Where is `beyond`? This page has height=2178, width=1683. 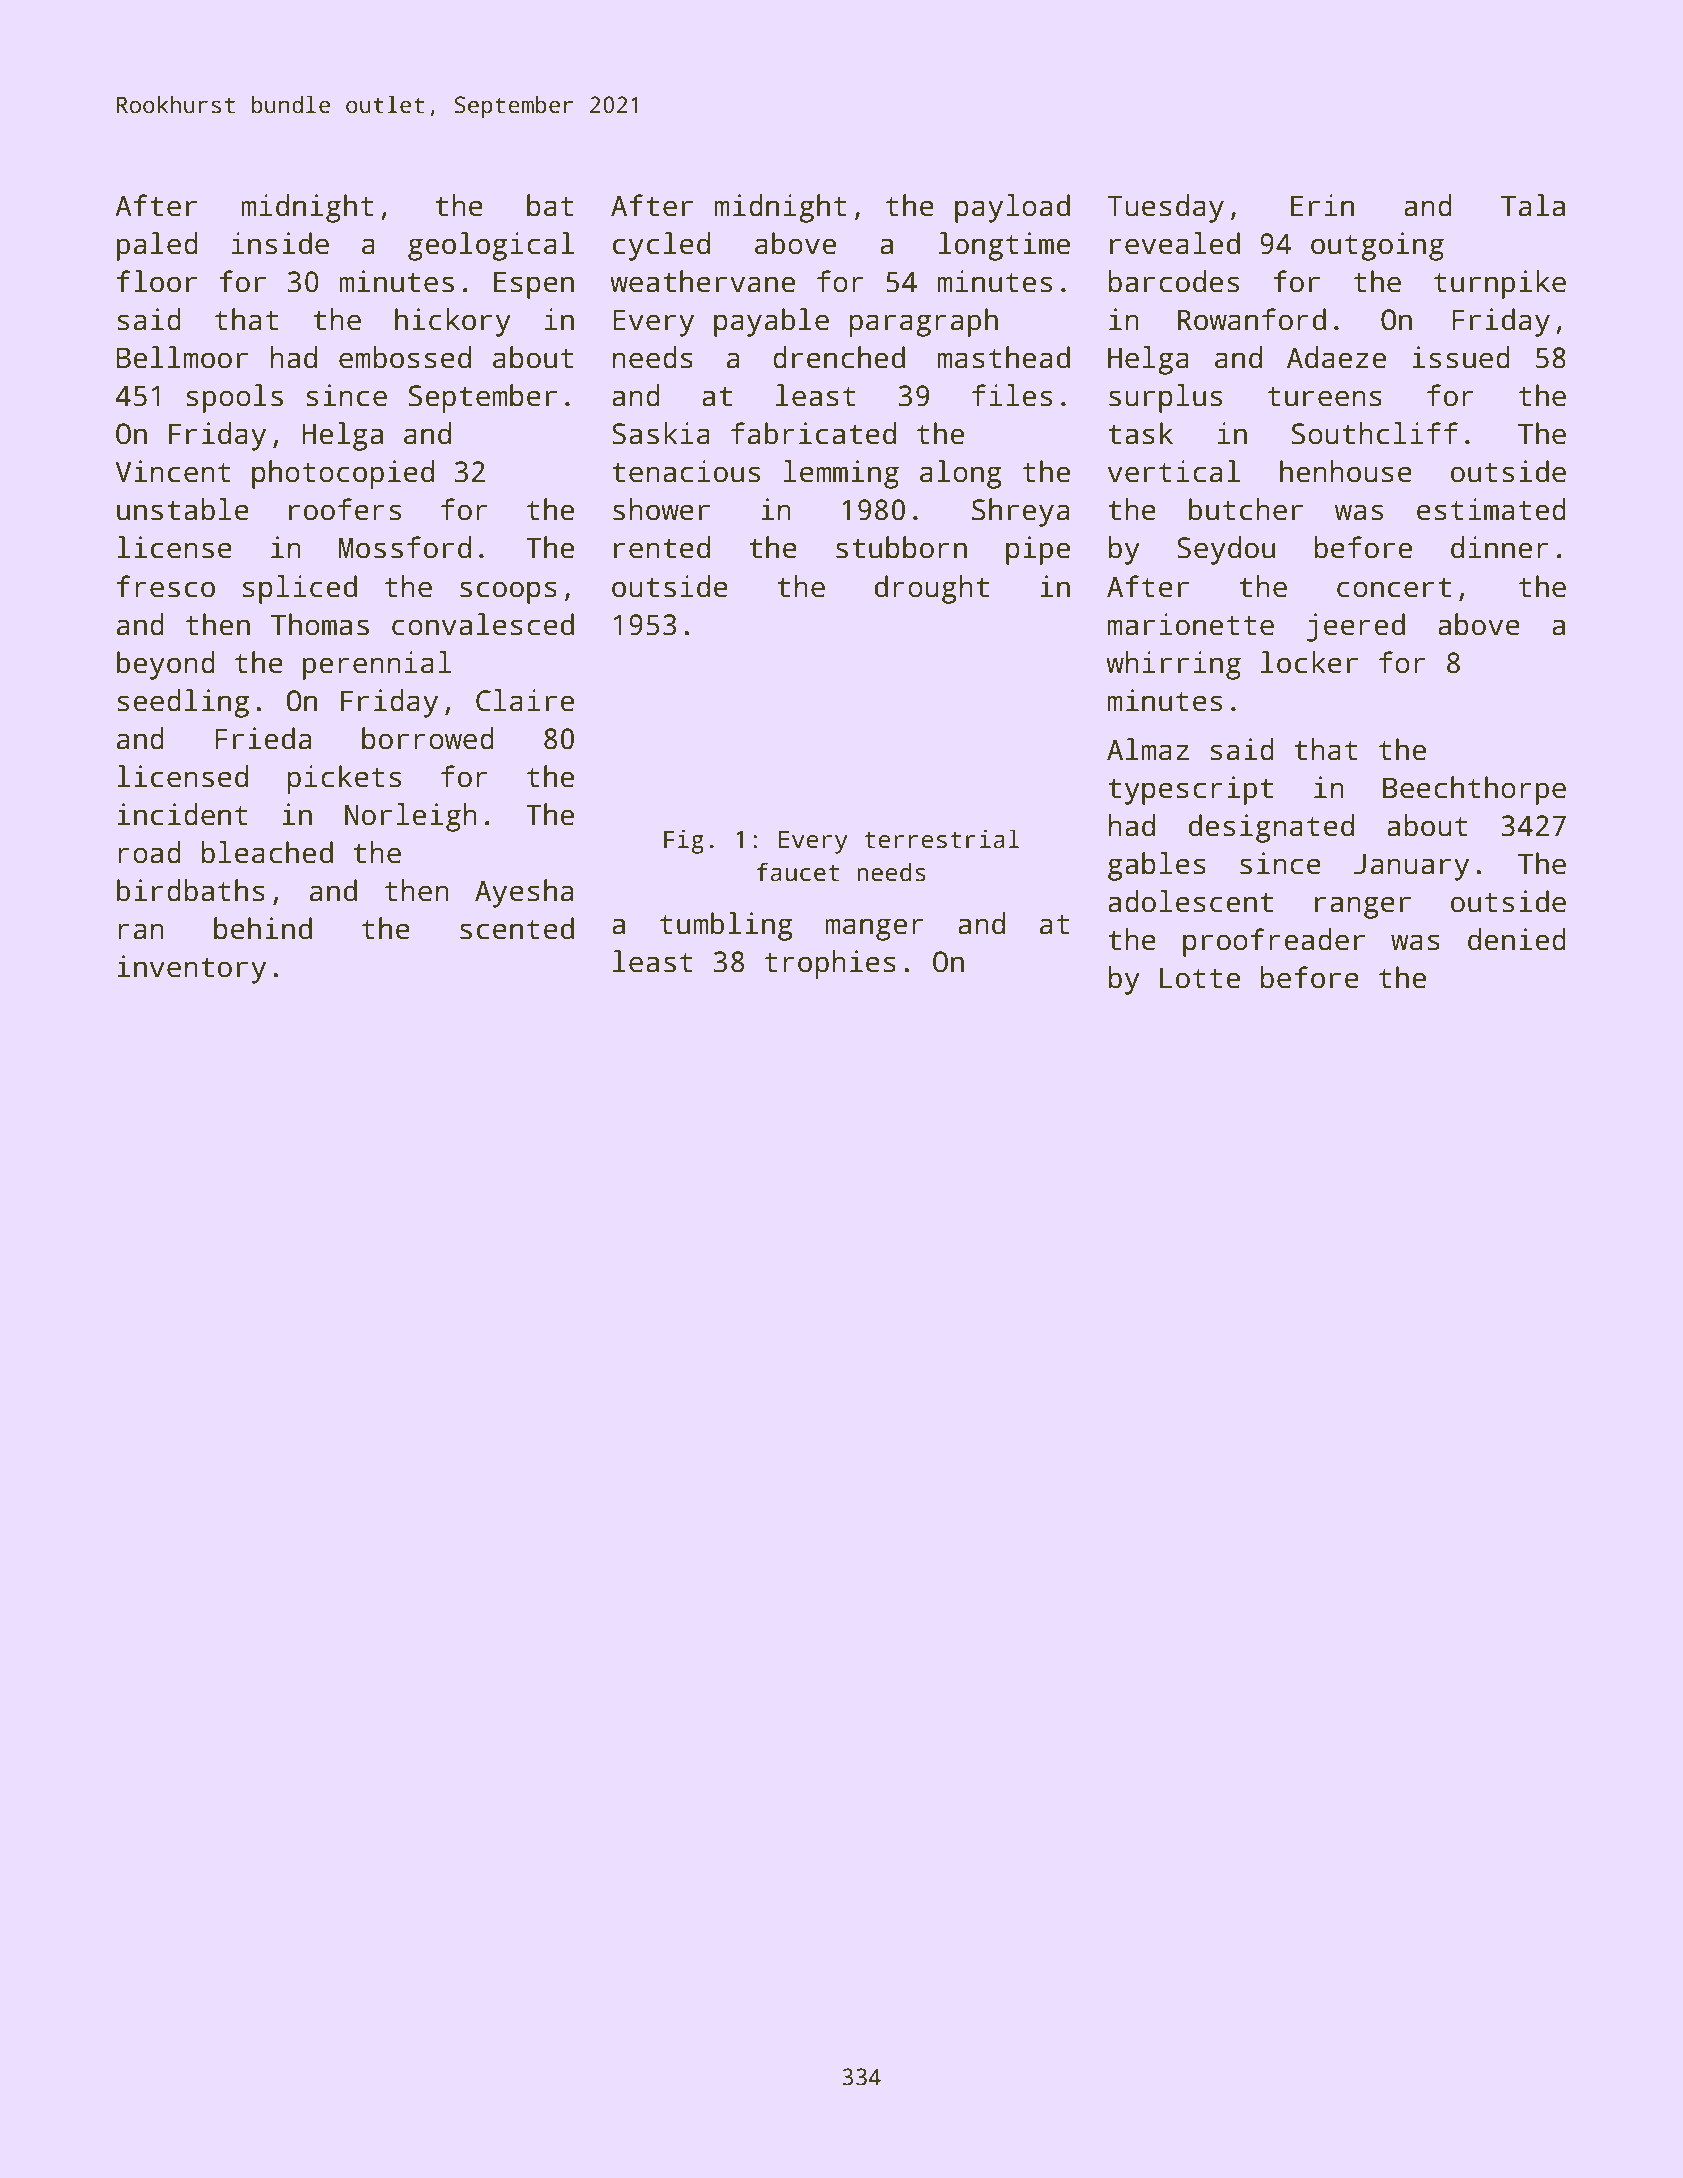
beyond is located at coordinates (166, 665).
